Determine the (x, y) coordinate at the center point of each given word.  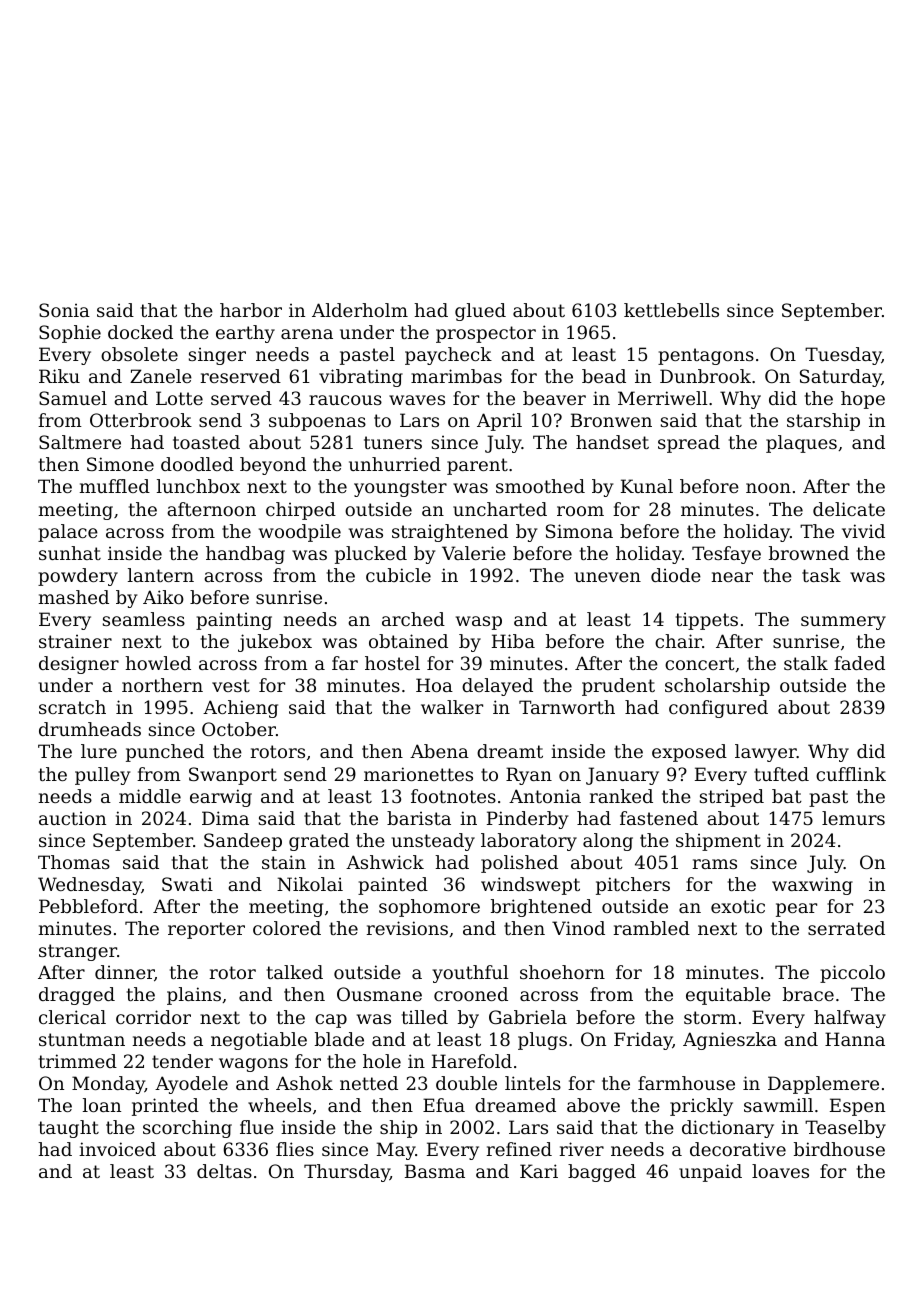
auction (72, 818)
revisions (407, 928)
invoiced (117, 1149)
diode (676, 575)
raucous (345, 400)
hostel (392, 663)
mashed (74, 597)
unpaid (710, 1173)
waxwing (812, 886)
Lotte (179, 398)
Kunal (647, 486)
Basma (435, 1171)
